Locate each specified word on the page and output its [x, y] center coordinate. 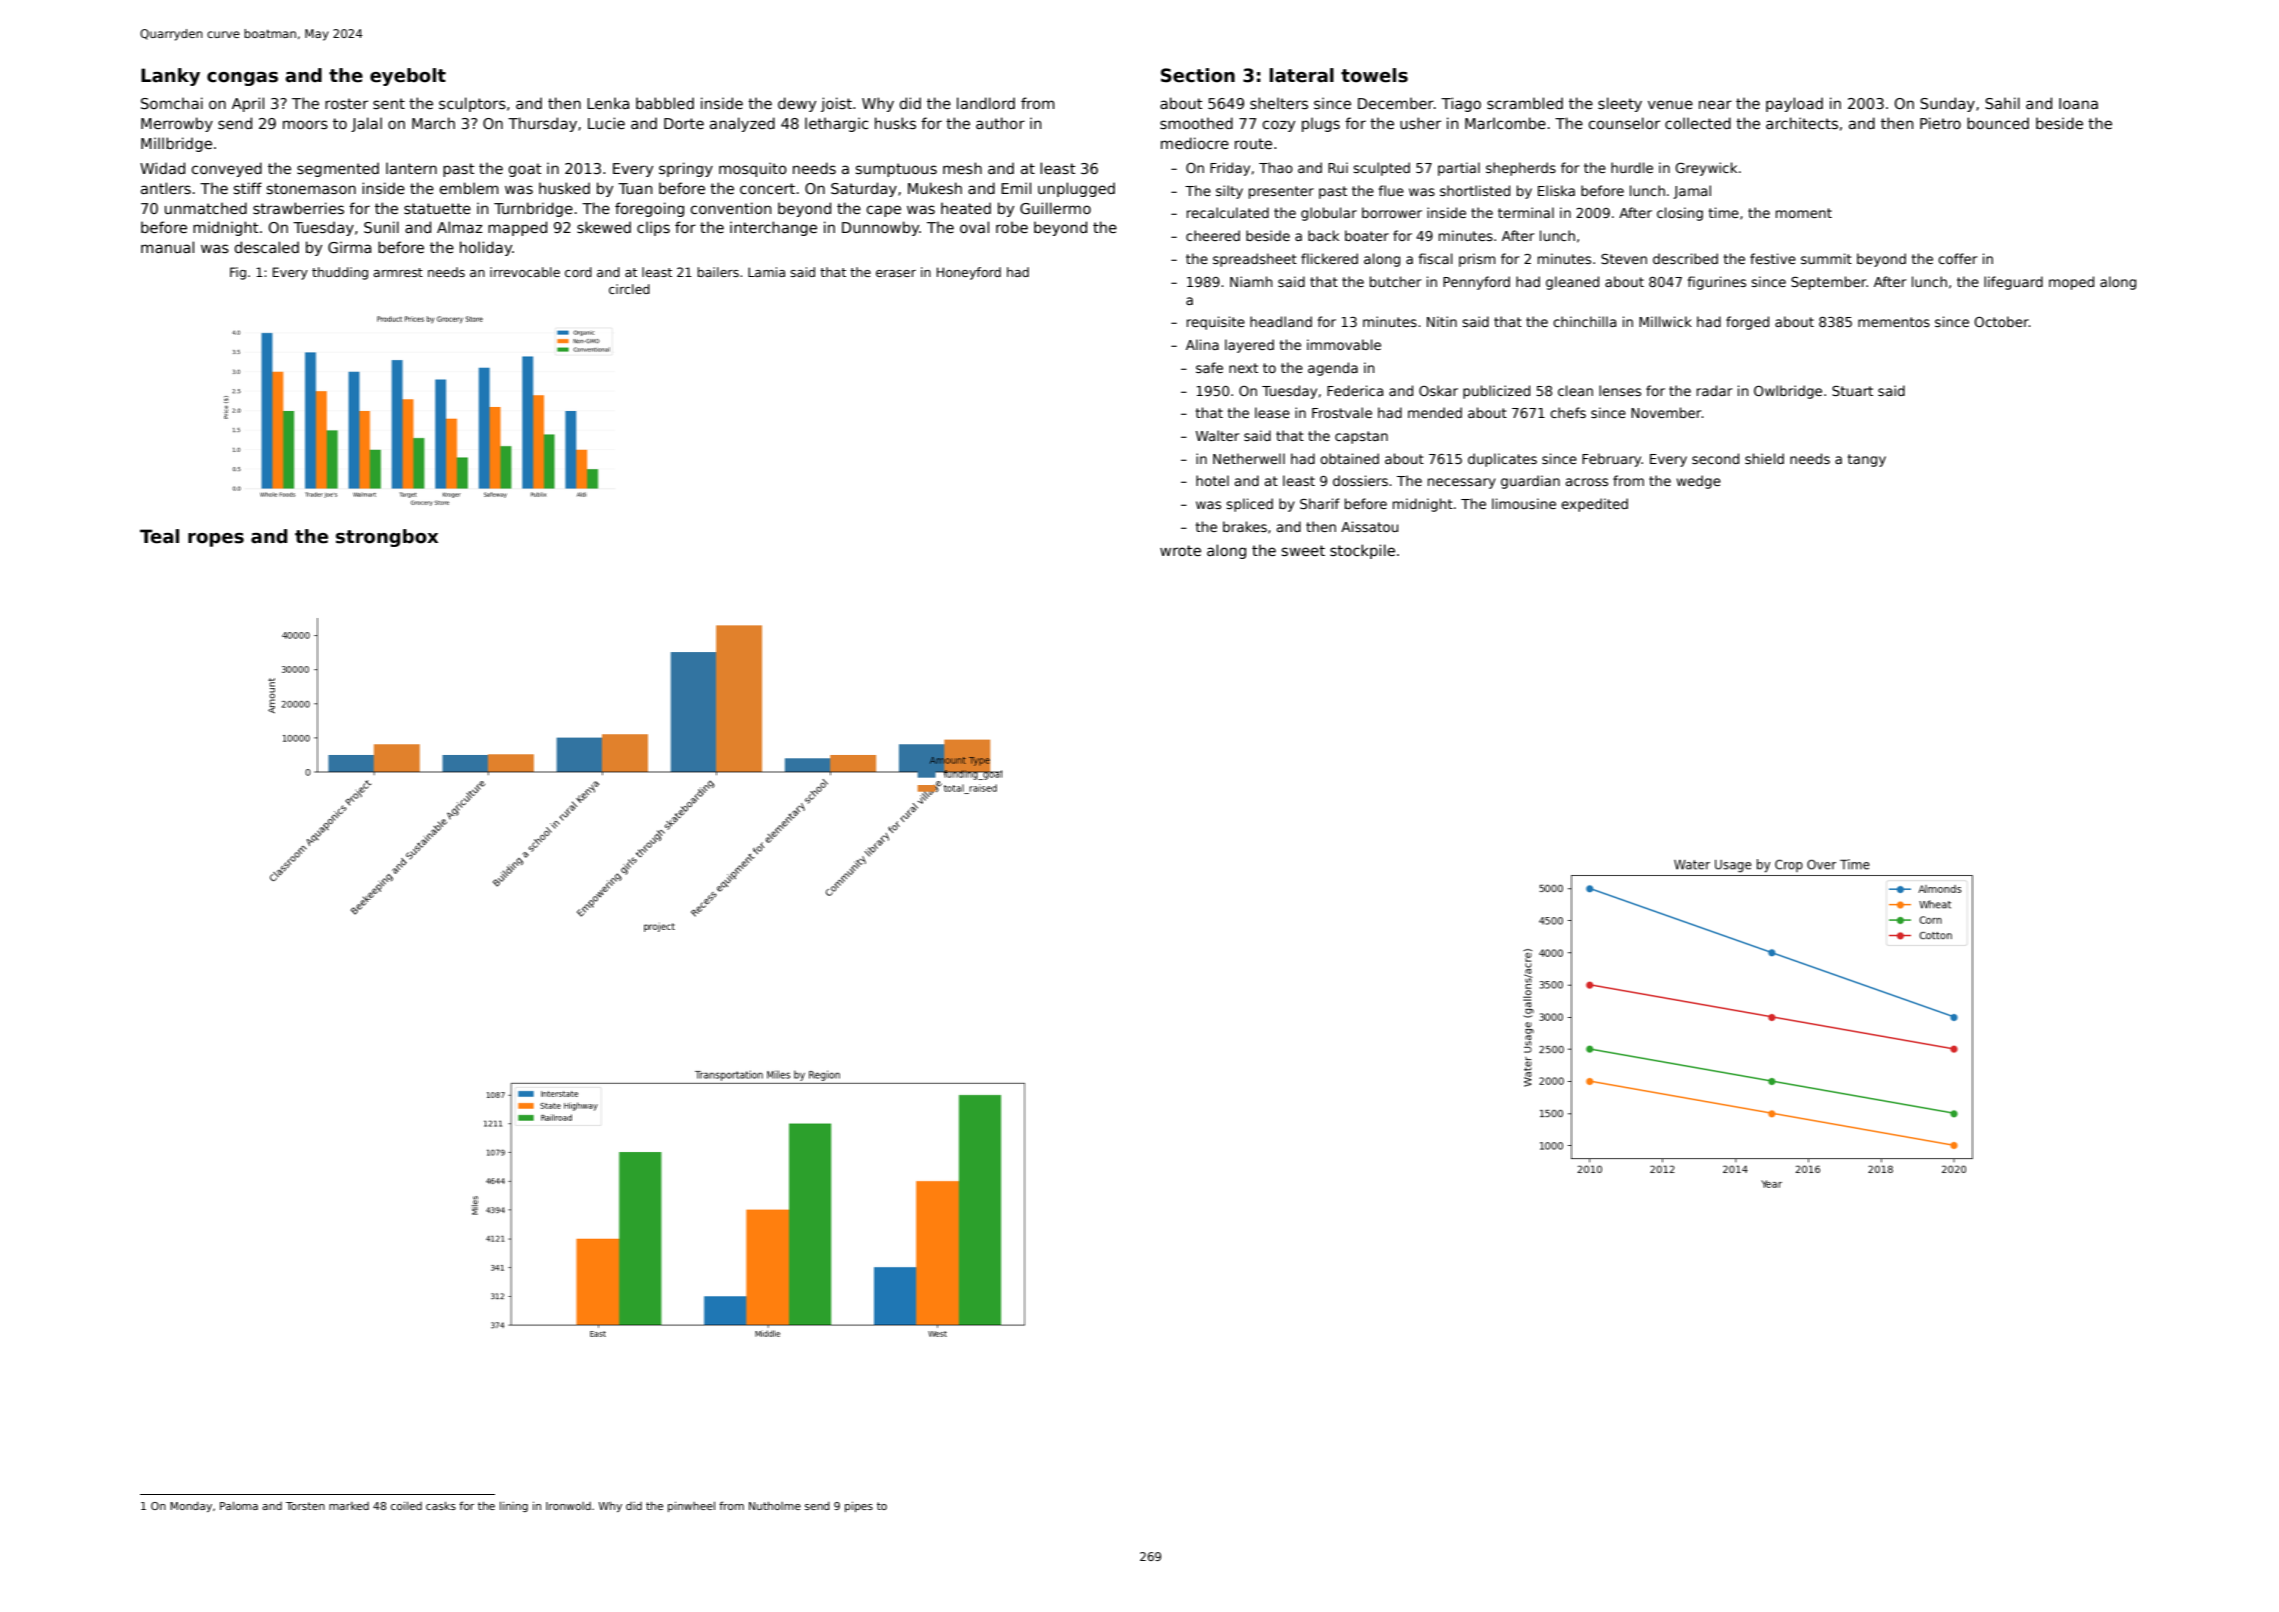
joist [836, 104]
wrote [1180, 550]
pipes [859, 1506]
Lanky [170, 77]
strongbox [387, 538]
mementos [1894, 322]
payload [1794, 104]
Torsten [305, 1506]
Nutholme [775, 1506]
